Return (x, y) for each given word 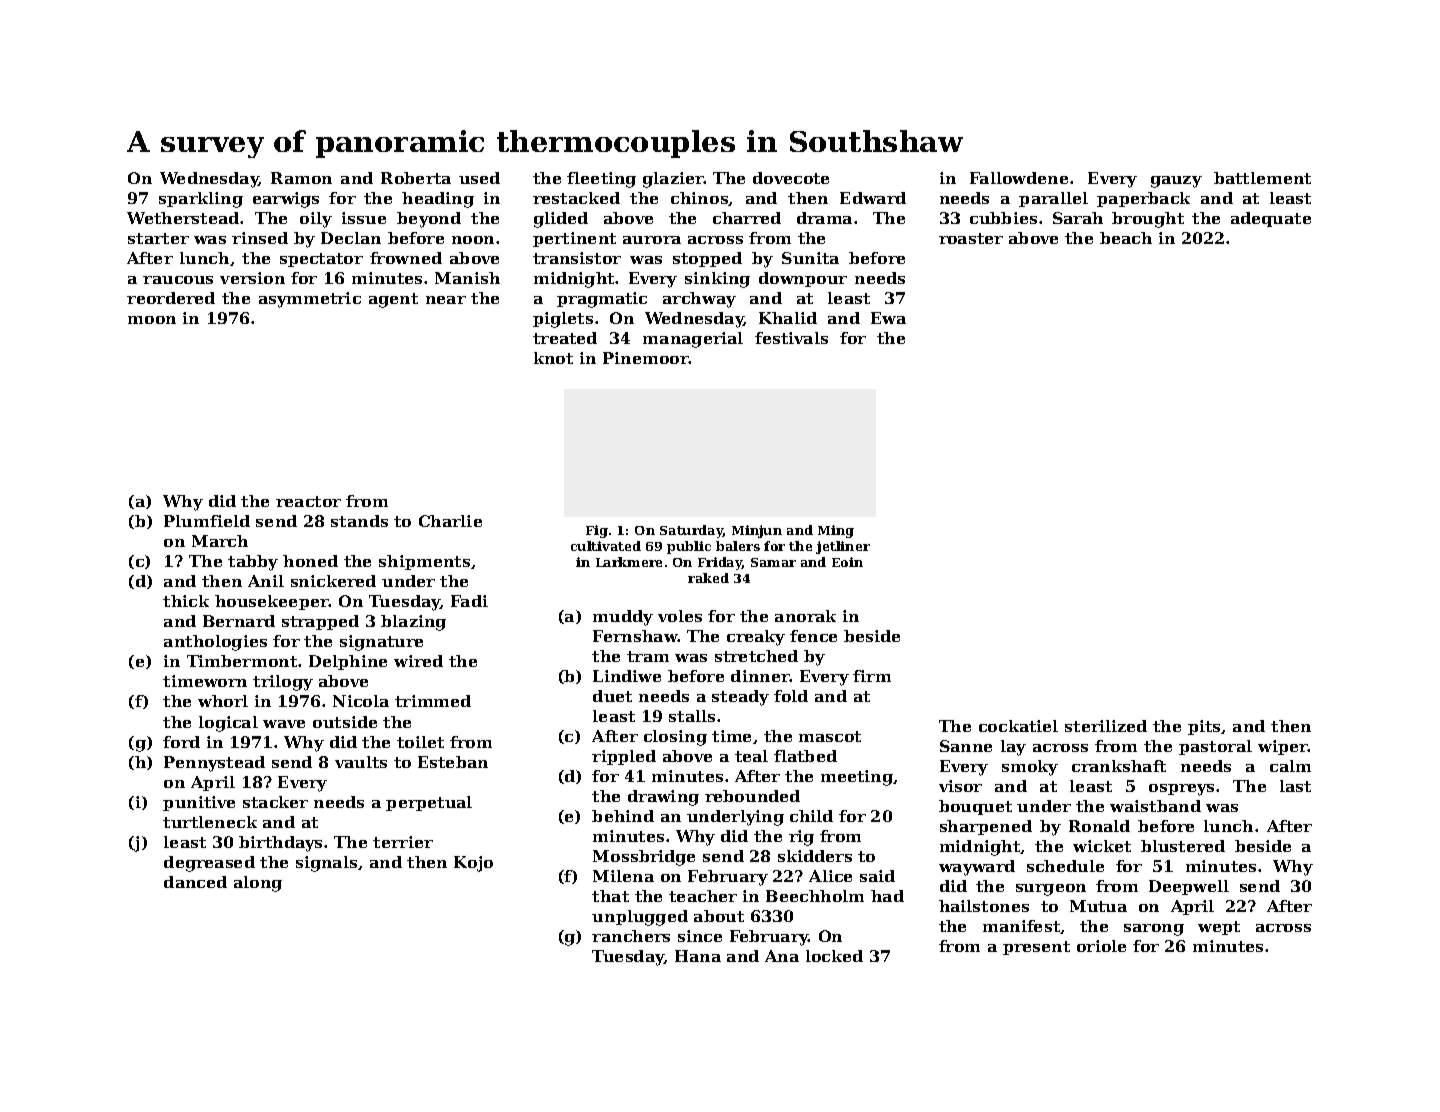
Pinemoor (646, 358)
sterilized (1106, 726)
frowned (406, 258)
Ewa (888, 318)
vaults (361, 762)
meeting (857, 778)
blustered (1183, 846)
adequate (1271, 219)
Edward (873, 198)
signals (326, 864)
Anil (266, 581)
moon (152, 320)
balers (738, 546)
